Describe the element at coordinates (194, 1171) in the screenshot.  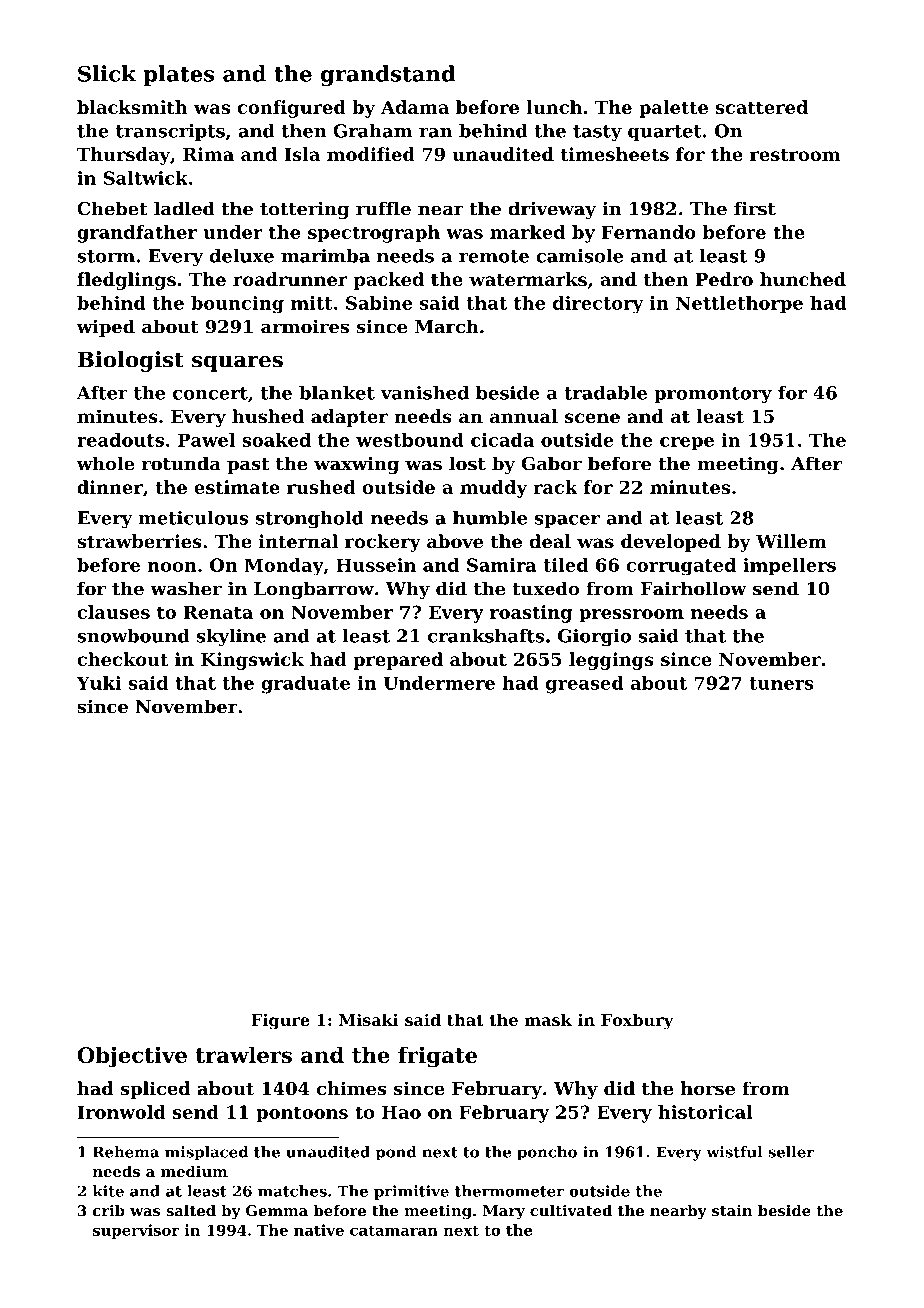
I see `medium` at that location.
